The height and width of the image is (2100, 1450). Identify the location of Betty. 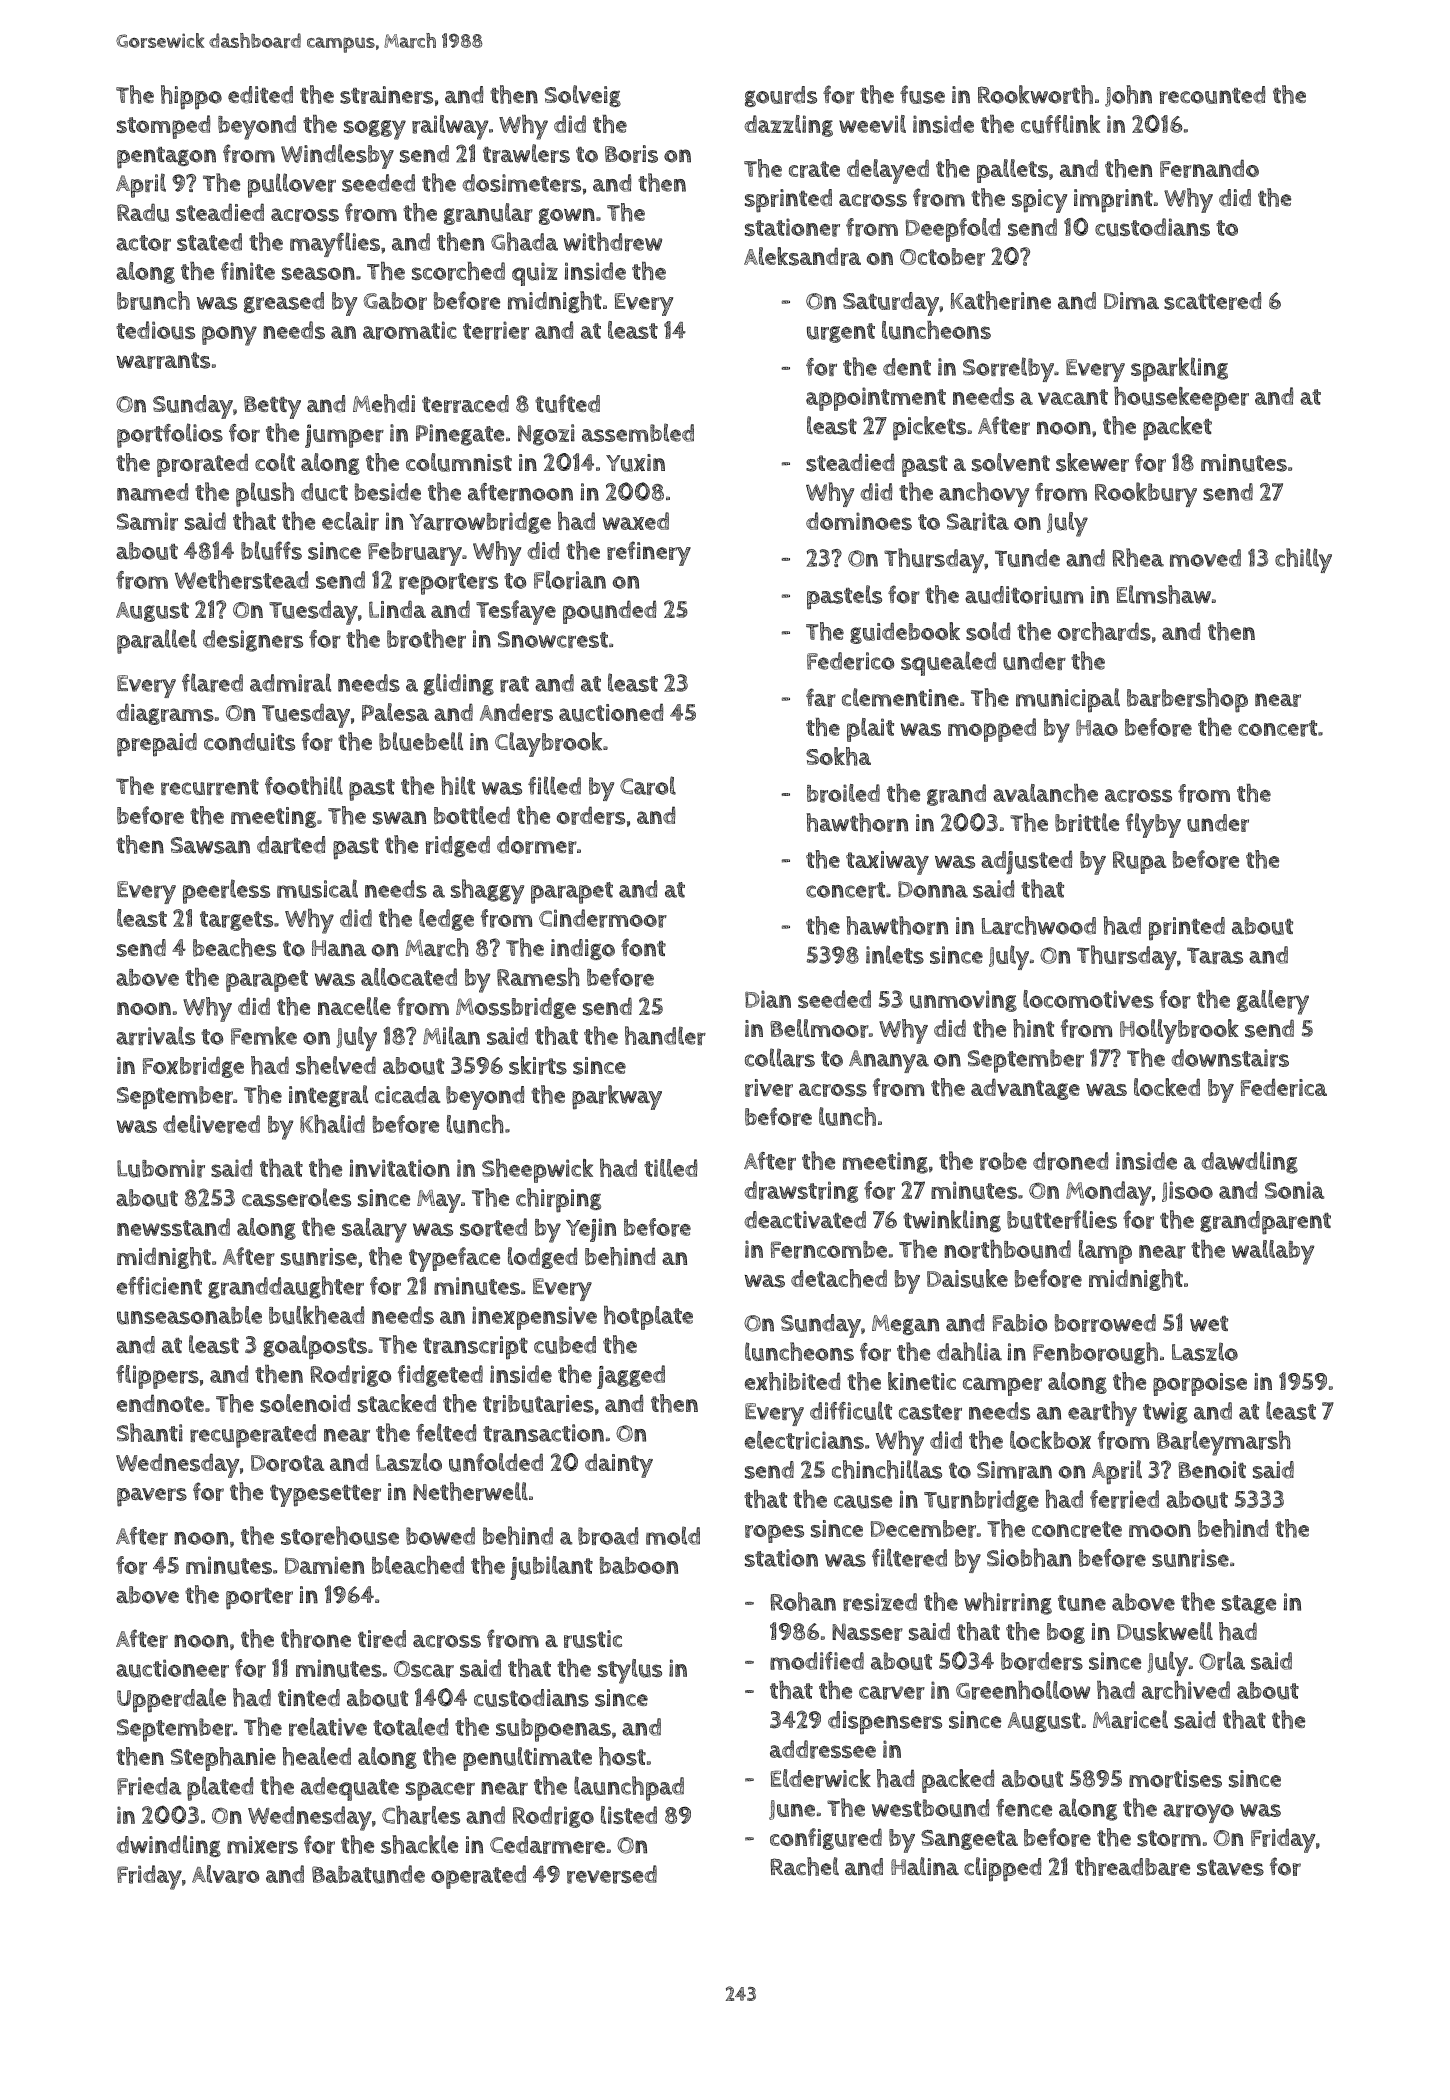
(272, 407).
